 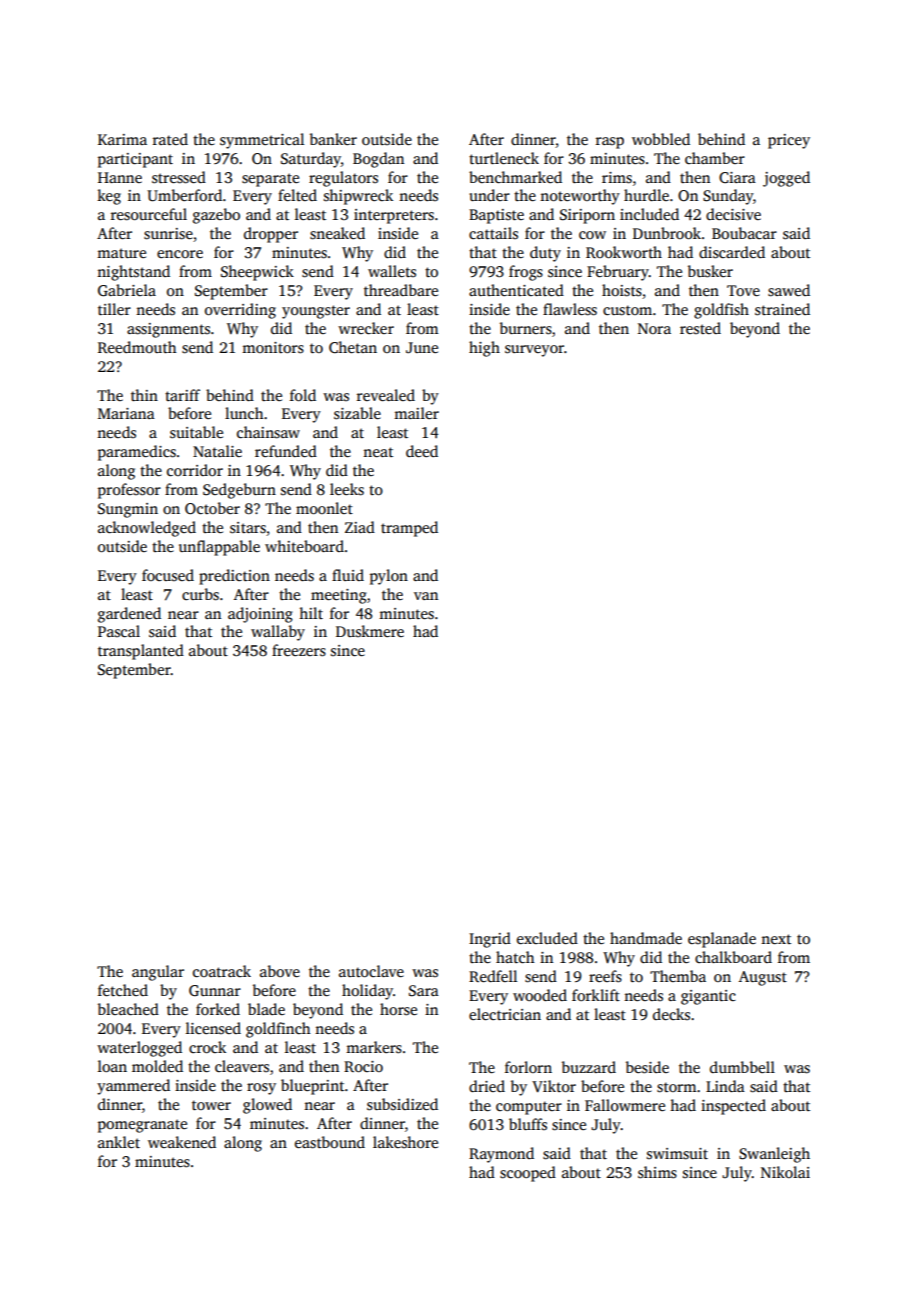 I want to click on strained, so click(x=782, y=309).
